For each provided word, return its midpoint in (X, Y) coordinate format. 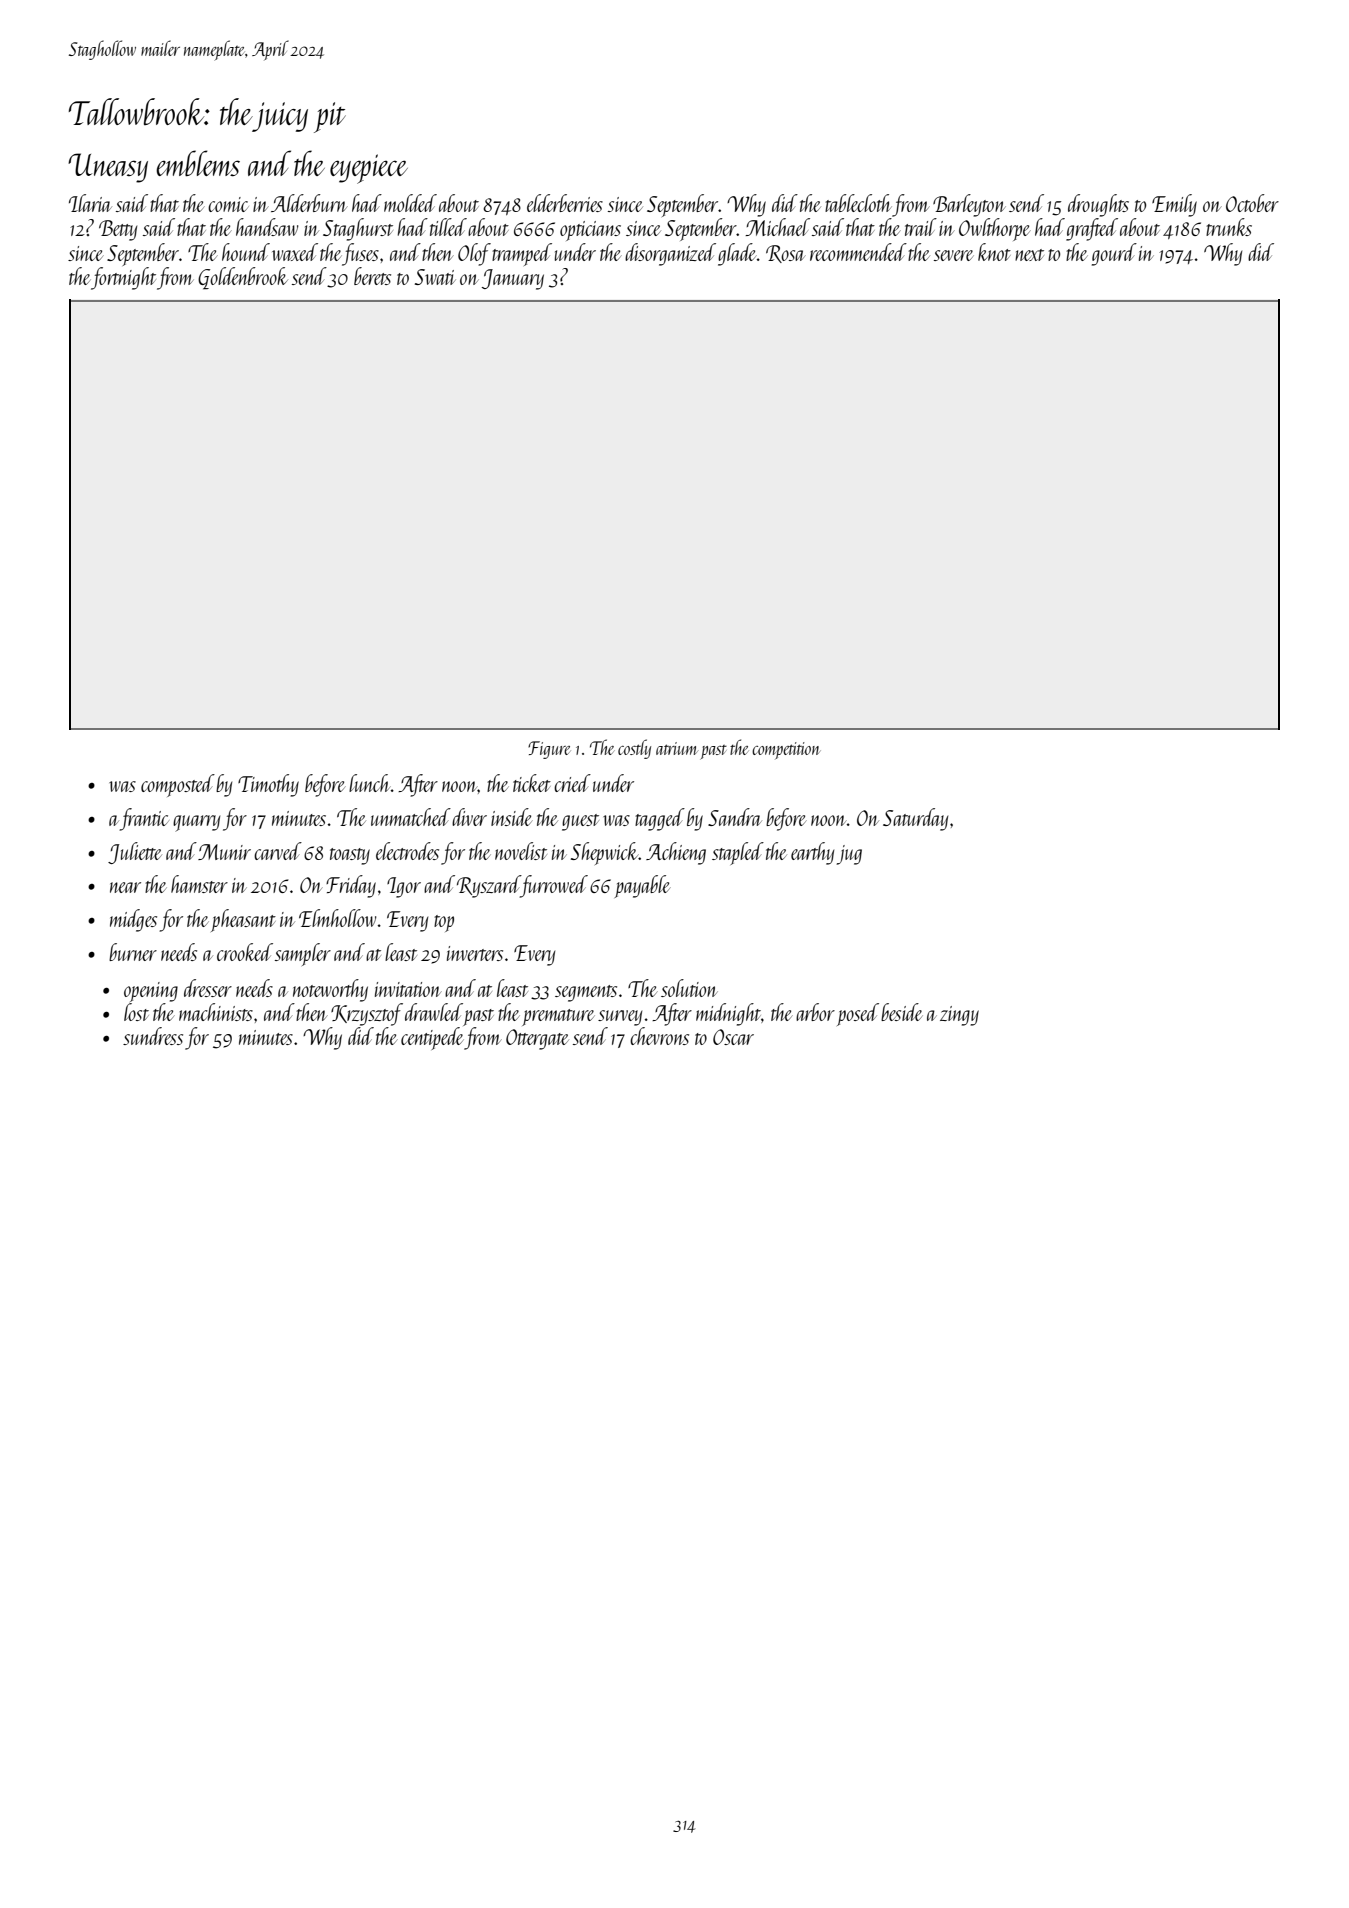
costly (634, 749)
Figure (549, 750)
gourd (1114, 254)
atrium (677, 748)
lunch (370, 783)
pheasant (243, 920)
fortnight (123, 278)
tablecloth (858, 203)
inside (512, 817)
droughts (1098, 205)
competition (786, 750)
